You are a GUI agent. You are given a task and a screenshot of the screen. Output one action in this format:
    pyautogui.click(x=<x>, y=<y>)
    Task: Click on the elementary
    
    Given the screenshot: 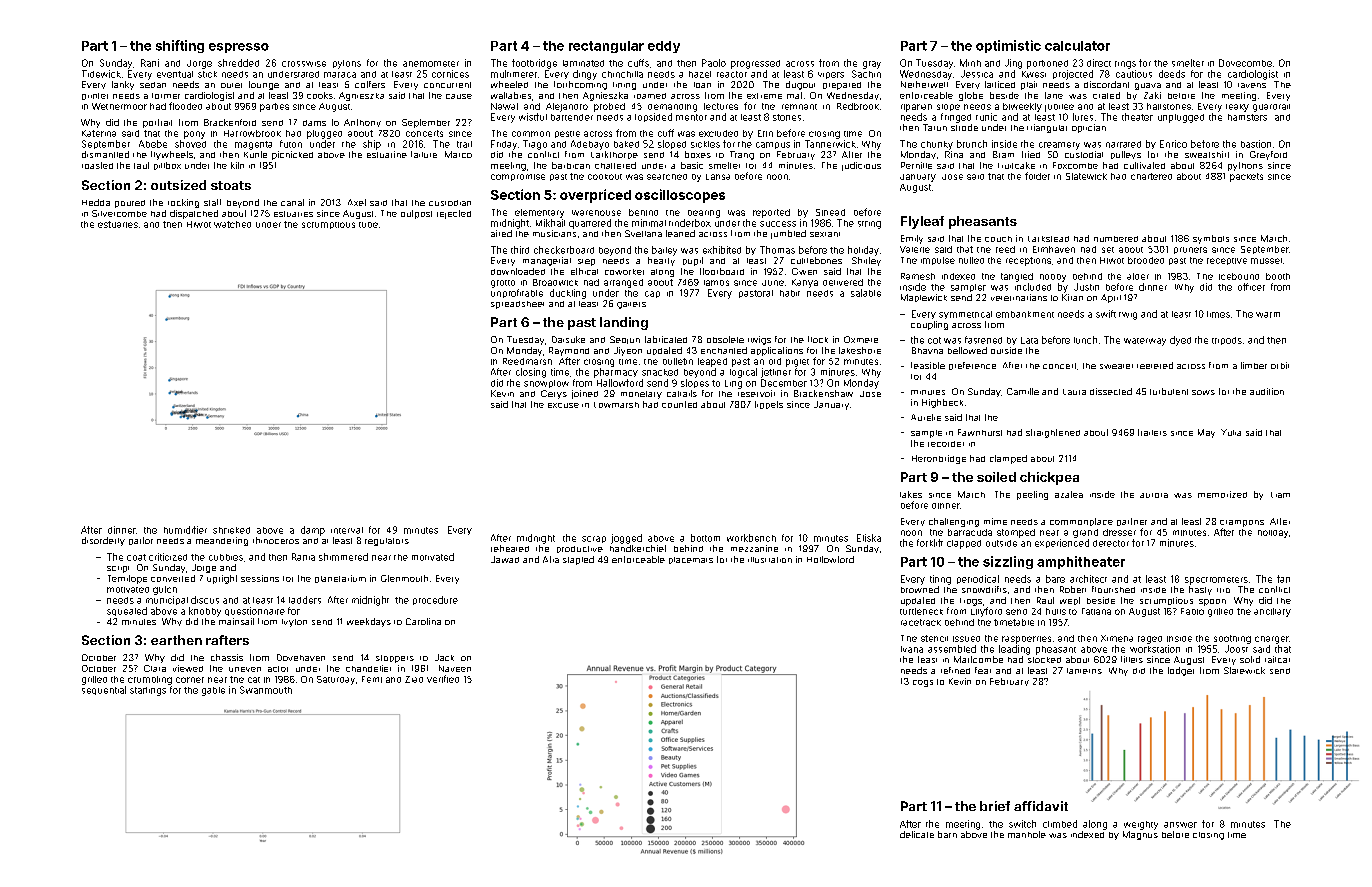 What is the action you would take?
    pyautogui.click(x=539, y=213)
